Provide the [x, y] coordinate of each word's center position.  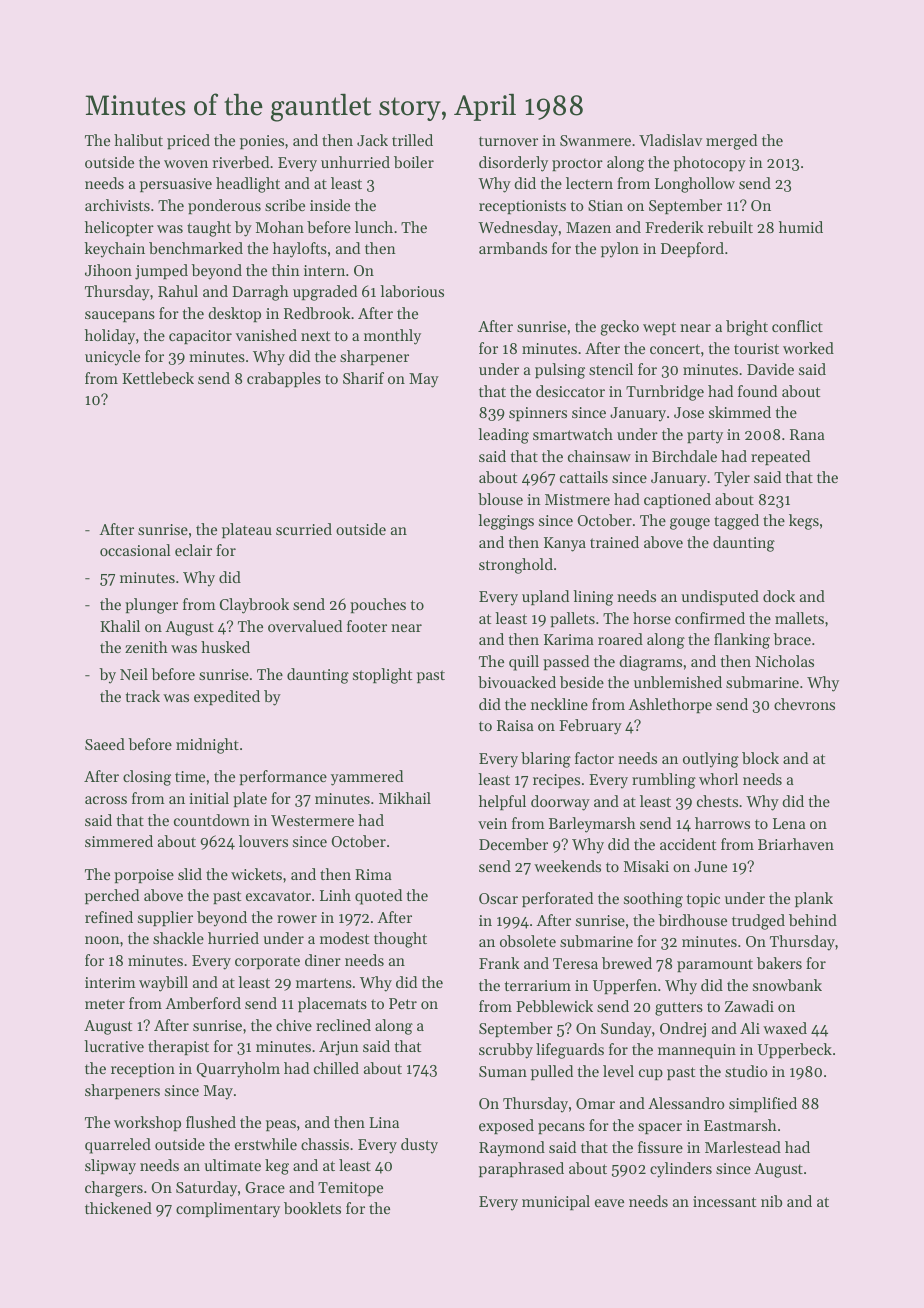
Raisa [515, 725]
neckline [559, 704]
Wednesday [518, 229]
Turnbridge [665, 393]
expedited [227, 697]
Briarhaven [796, 844]
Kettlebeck [158, 378]
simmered [119, 841]
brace [792, 639]
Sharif [363, 378]
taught [209, 229]
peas [281, 1125]
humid [801, 227]
